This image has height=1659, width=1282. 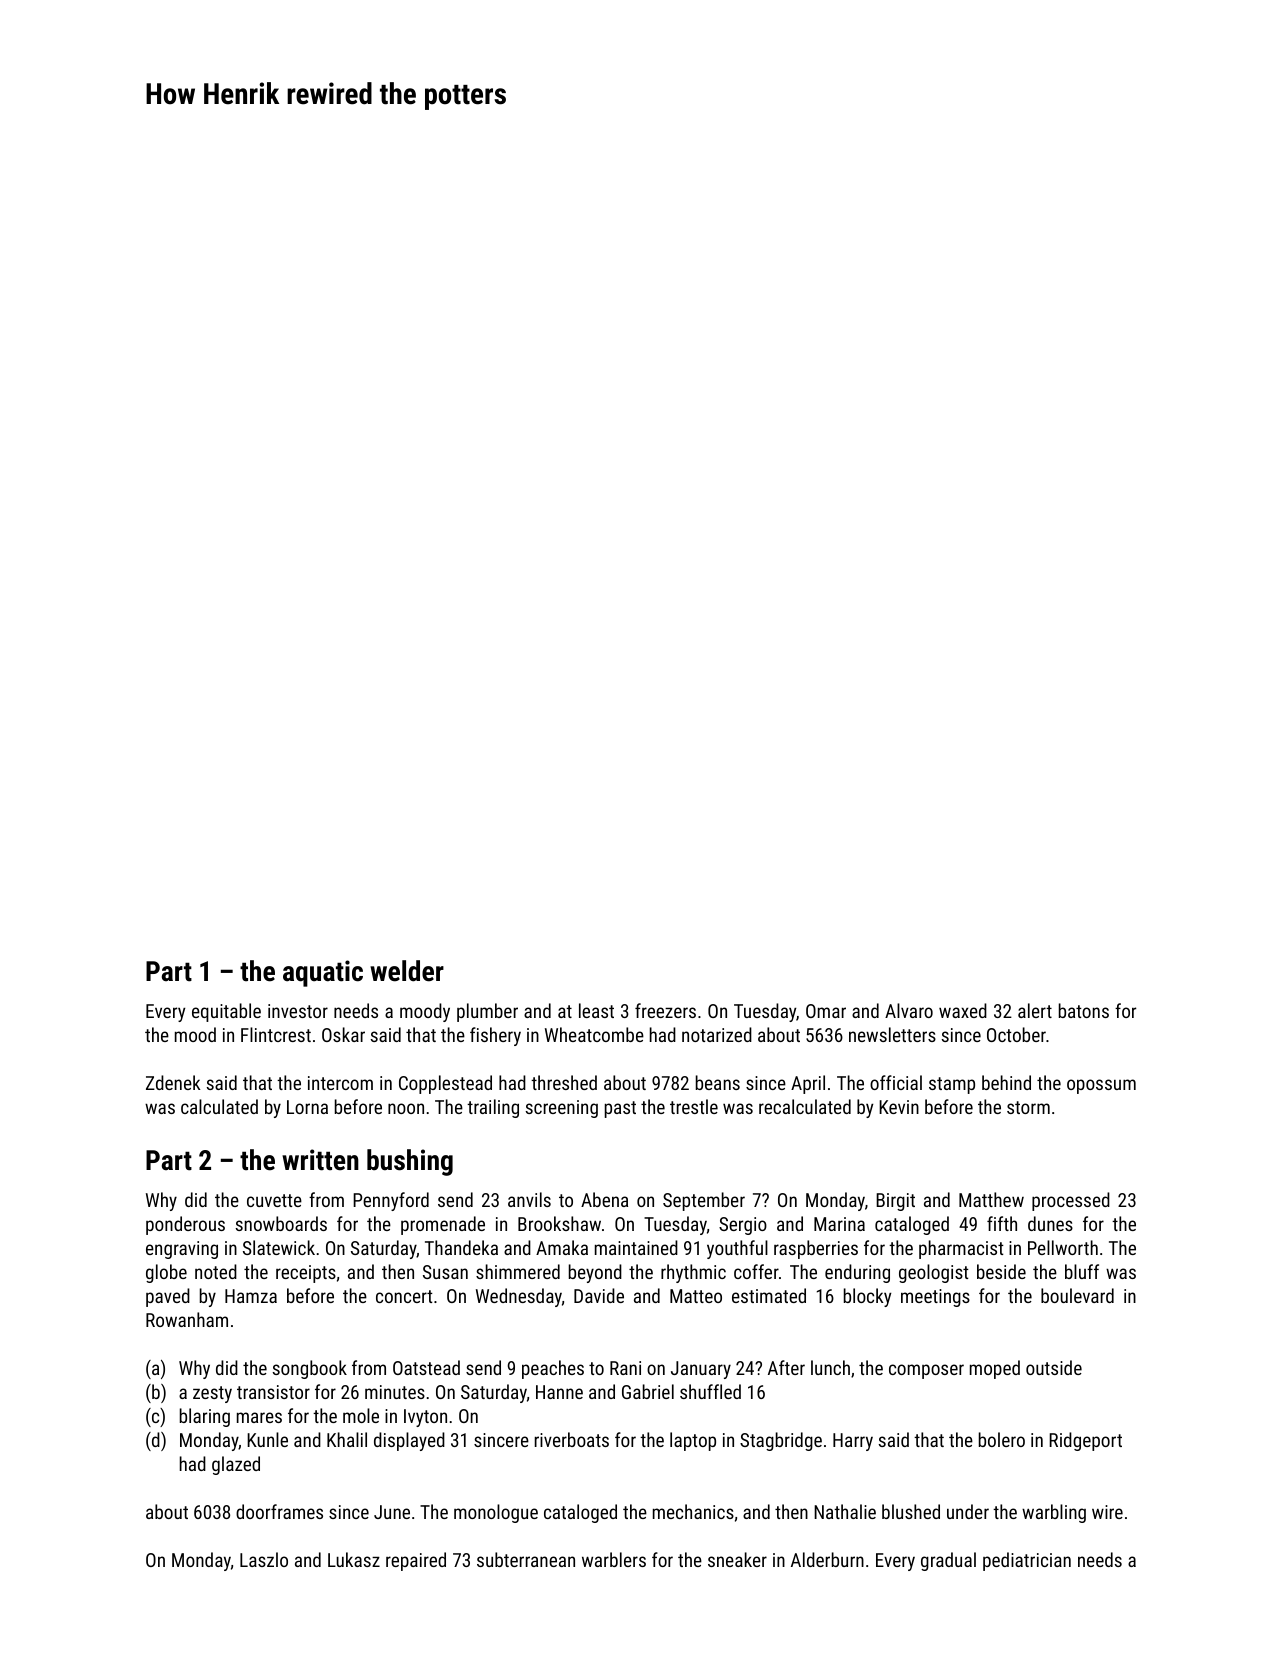 What do you see at coordinates (562, 1109) in the image?
I see `screening` at bounding box center [562, 1109].
